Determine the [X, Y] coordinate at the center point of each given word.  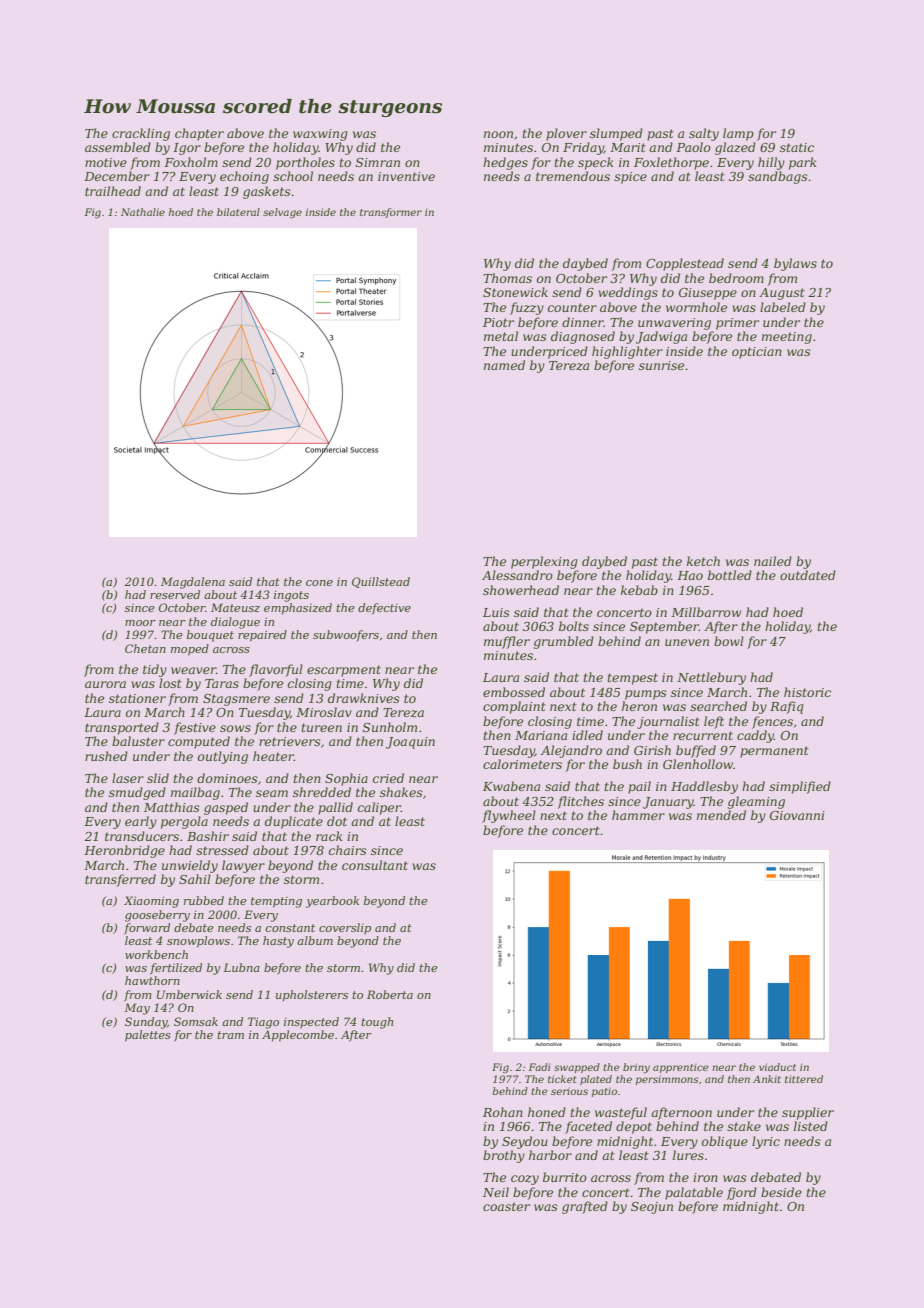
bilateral [238, 212]
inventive [406, 176]
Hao [690, 575]
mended [721, 815]
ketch [703, 561]
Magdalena [193, 583]
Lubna [241, 967]
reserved [175, 594]
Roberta [390, 994]
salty [704, 134]
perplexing [544, 562]
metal [501, 336]
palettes [148, 1036]
